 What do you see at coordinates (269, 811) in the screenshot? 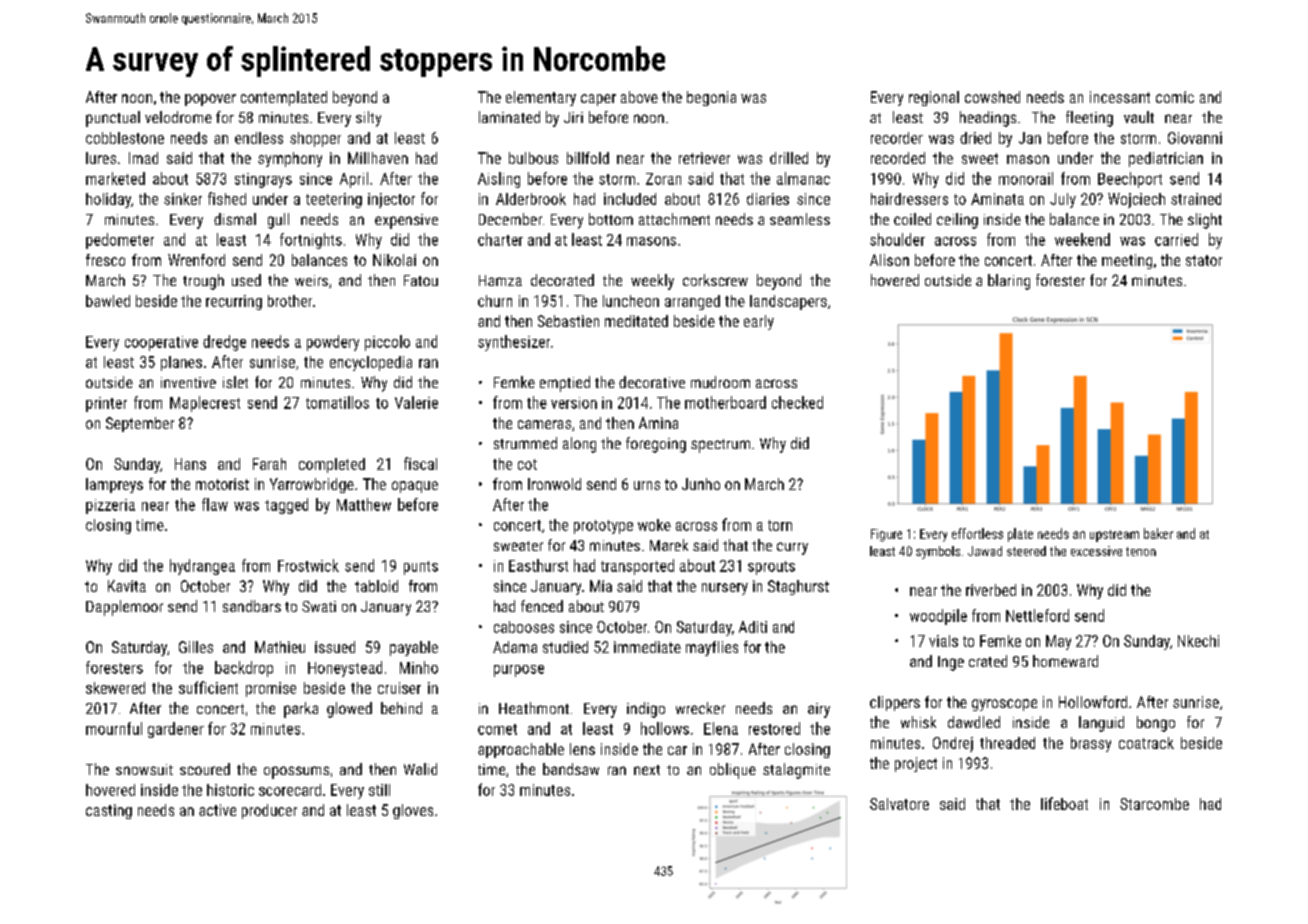
I see `producer` at bounding box center [269, 811].
